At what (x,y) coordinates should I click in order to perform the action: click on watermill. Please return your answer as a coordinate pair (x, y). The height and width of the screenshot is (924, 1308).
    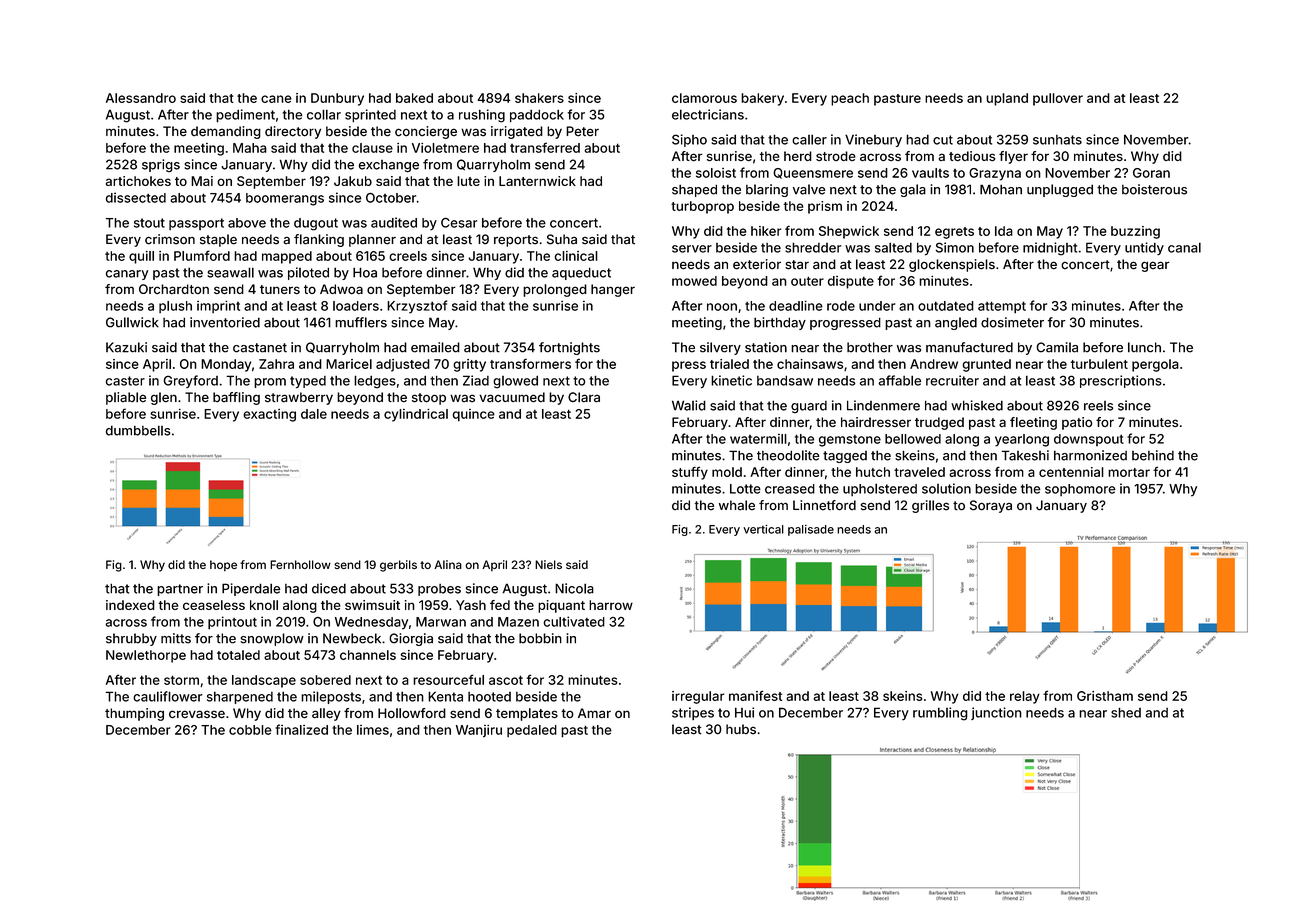
    Looking at the image, I should click on (758, 439).
